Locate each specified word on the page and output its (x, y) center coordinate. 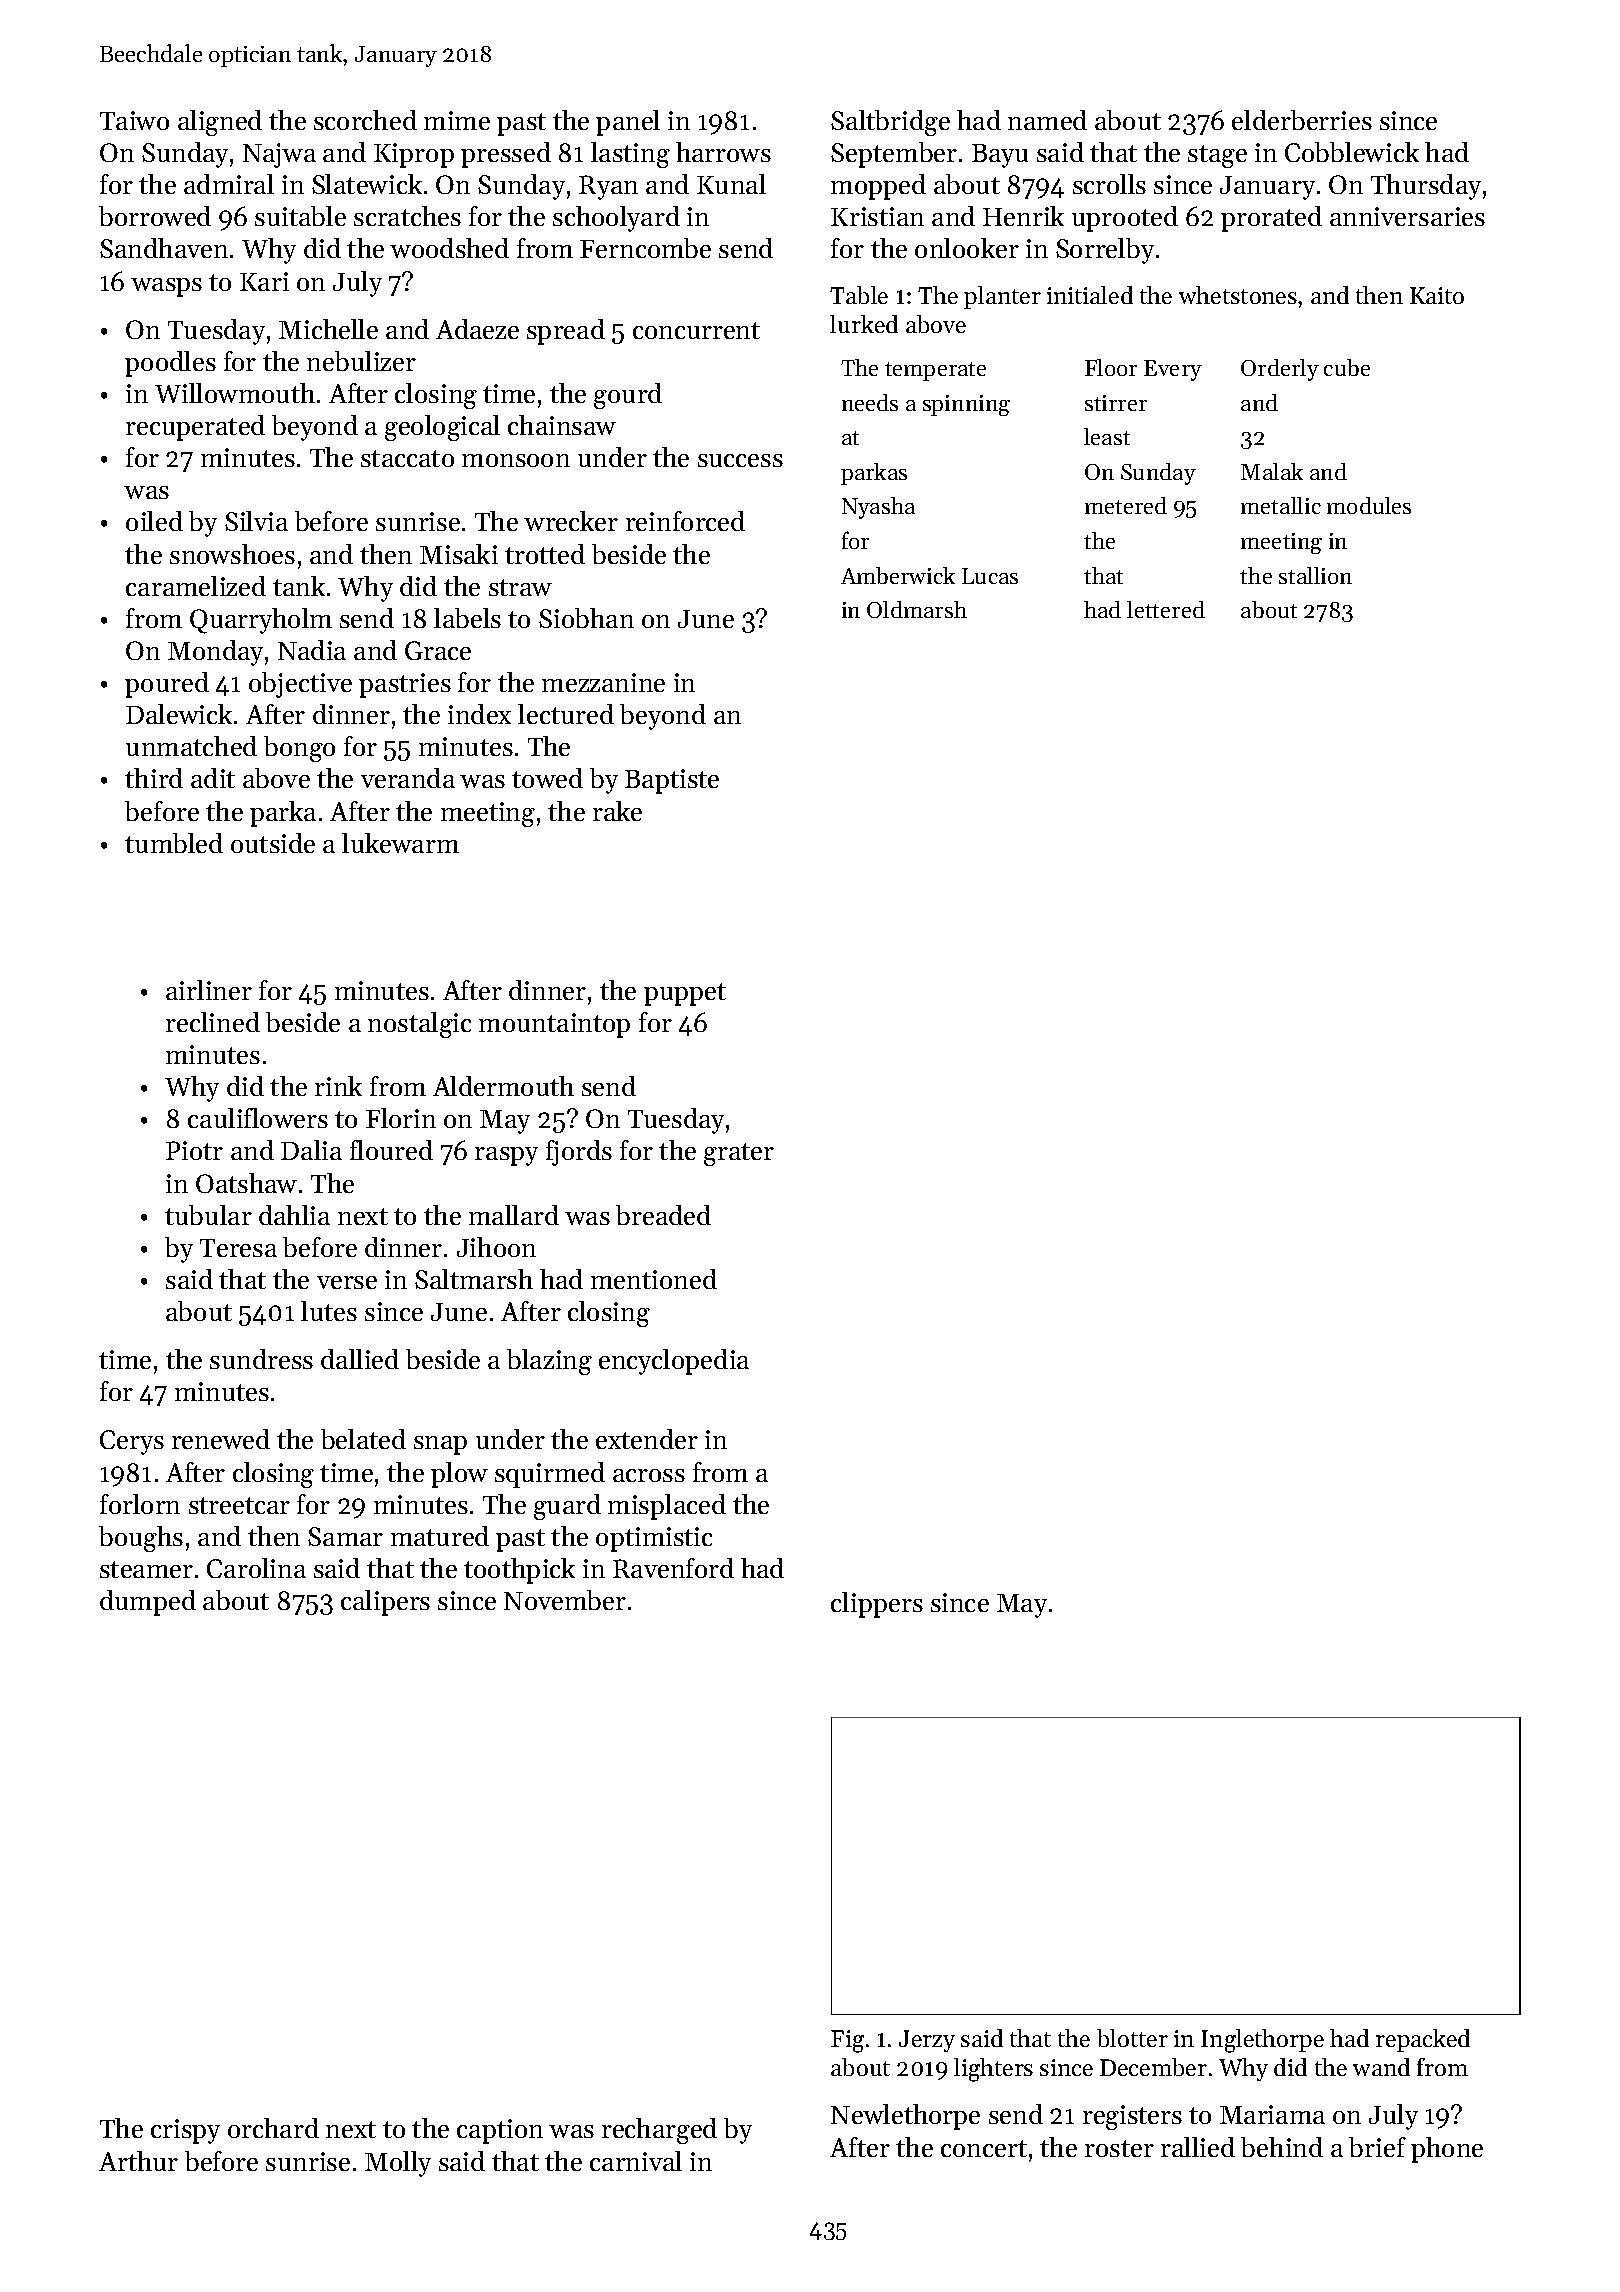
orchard (273, 2128)
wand (1381, 2067)
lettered (1166, 609)
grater (739, 1154)
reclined (213, 1022)
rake (617, 811)
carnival (636, 2161)
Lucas (990, 576)
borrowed (155, 216)
